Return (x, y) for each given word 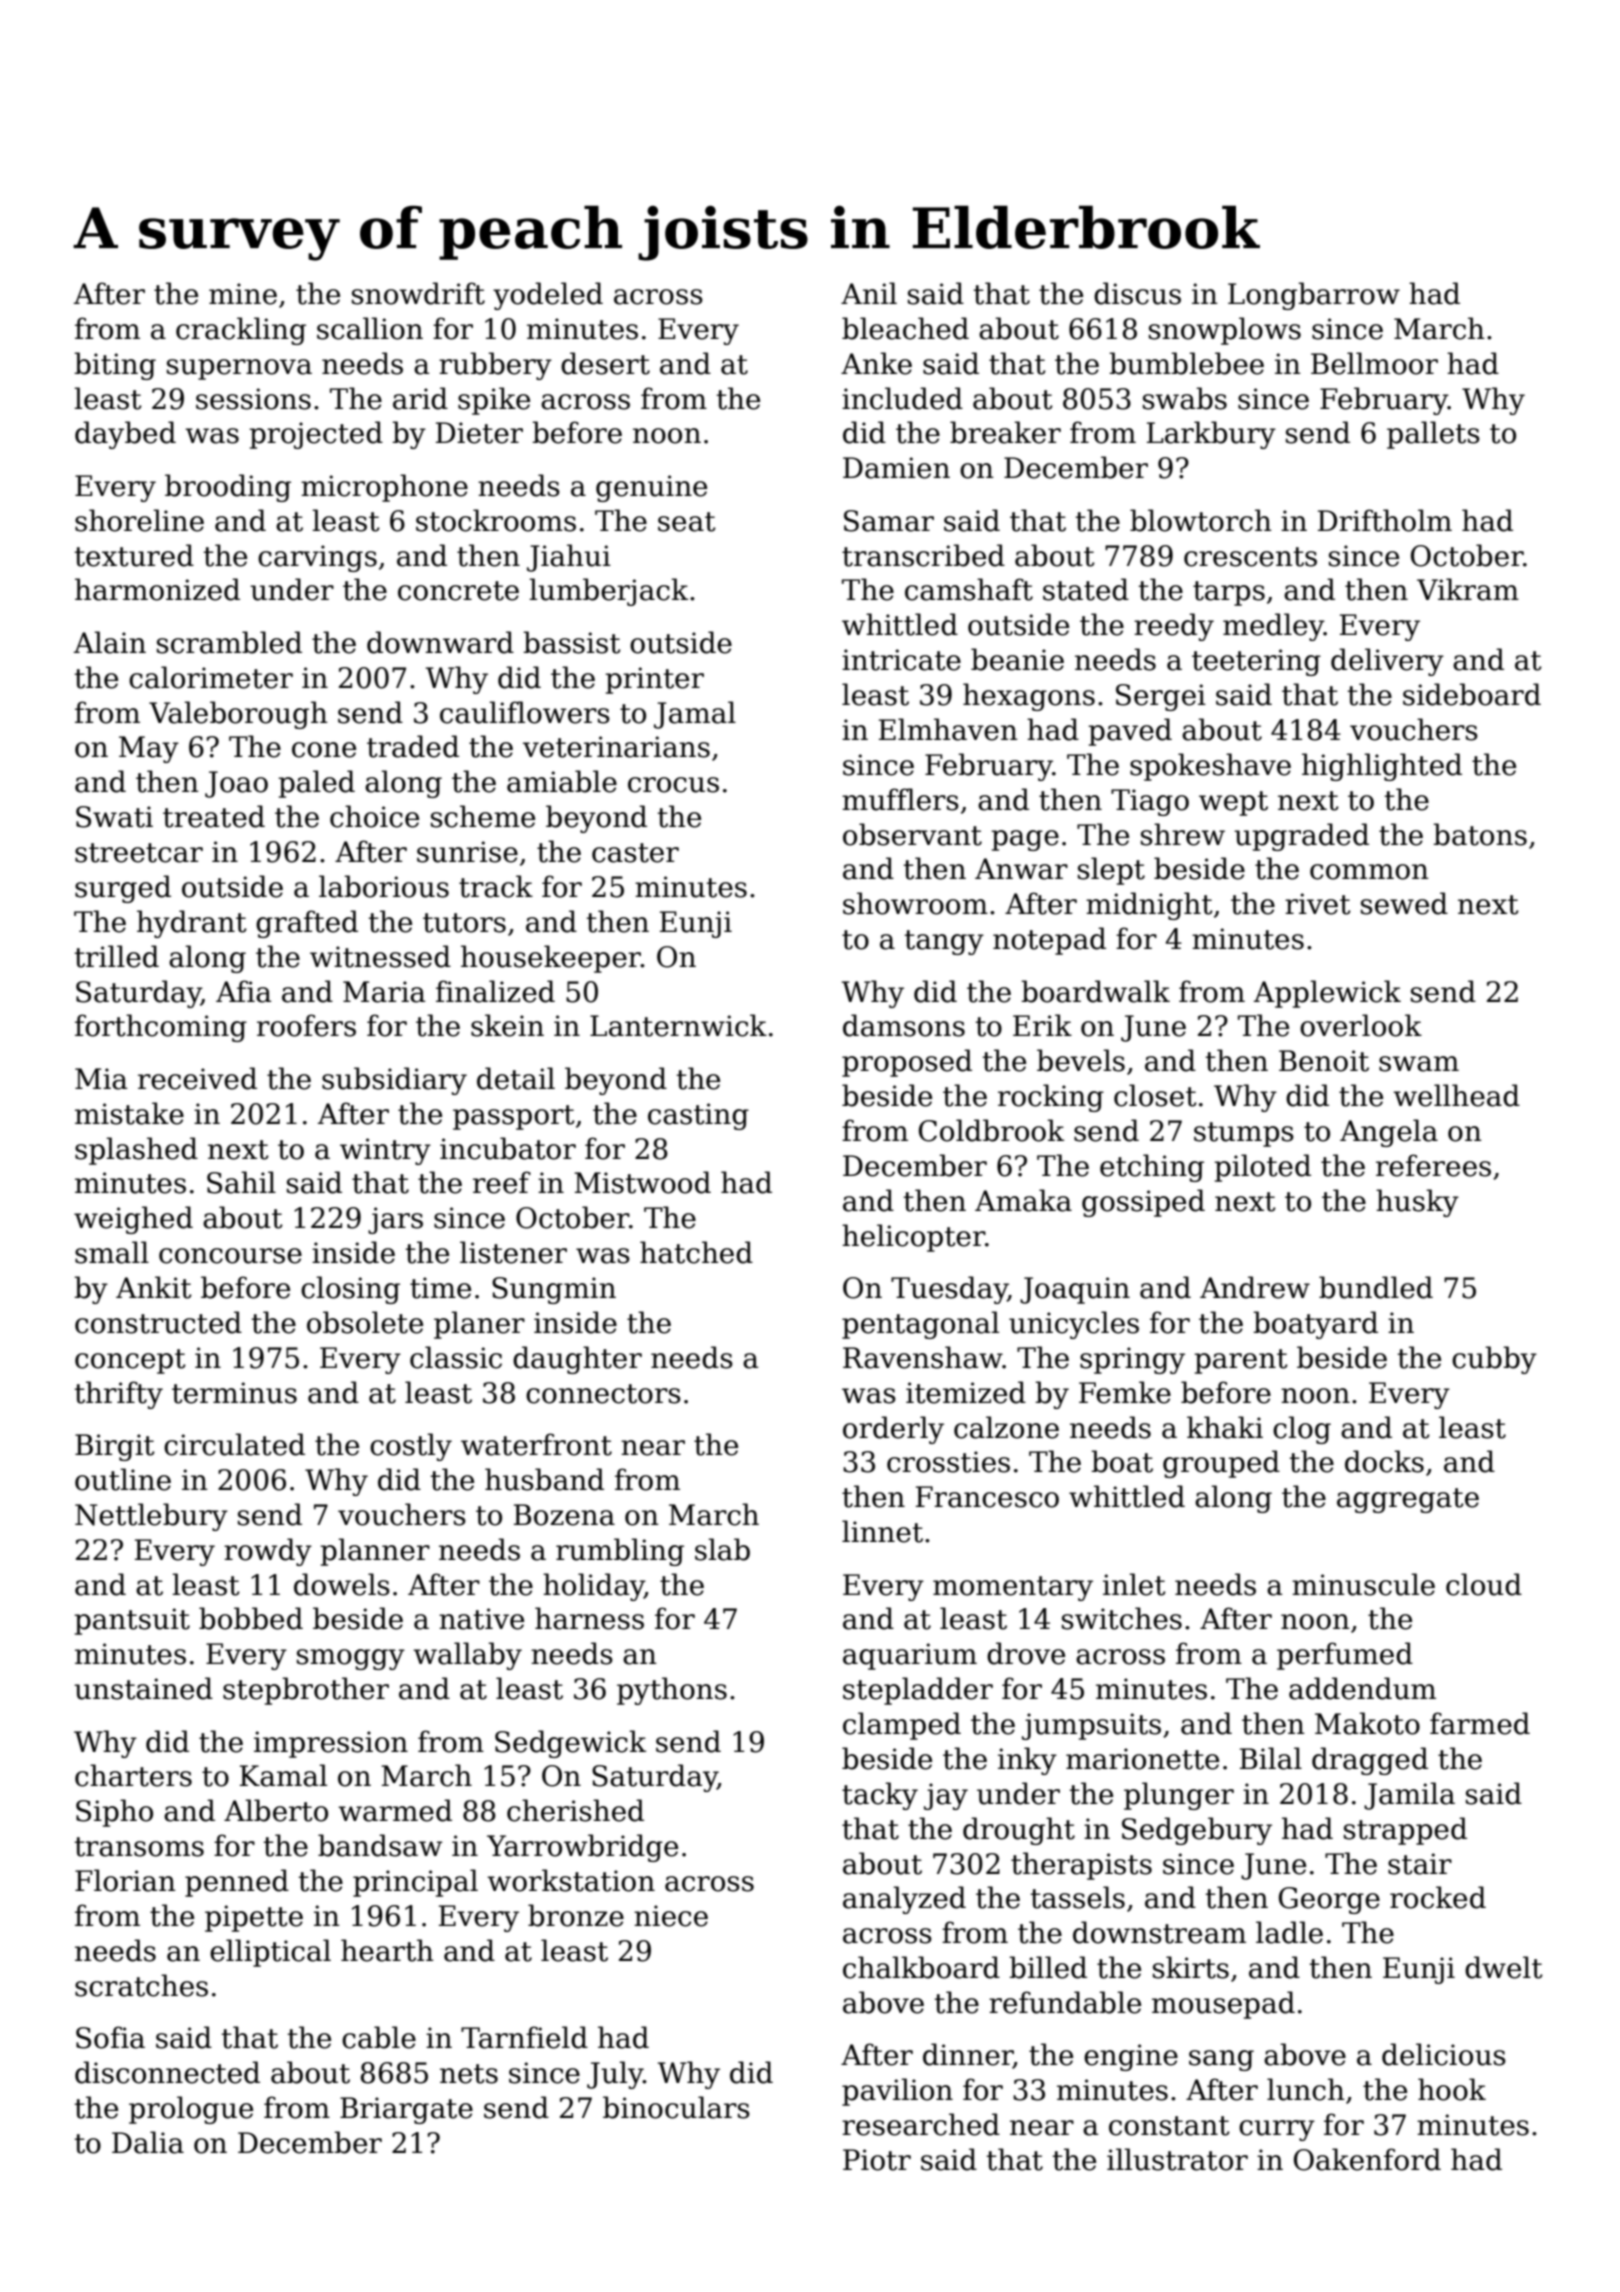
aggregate (1408, 1500)
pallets (1433, 435)
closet (1155, 1095)
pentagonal (920, 1325)
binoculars (676, 2107)
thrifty (118, 1395)
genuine (651, 488)
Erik (1042, 1025)
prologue (191, 2110)
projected (316, 435)
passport (514, 1117)
